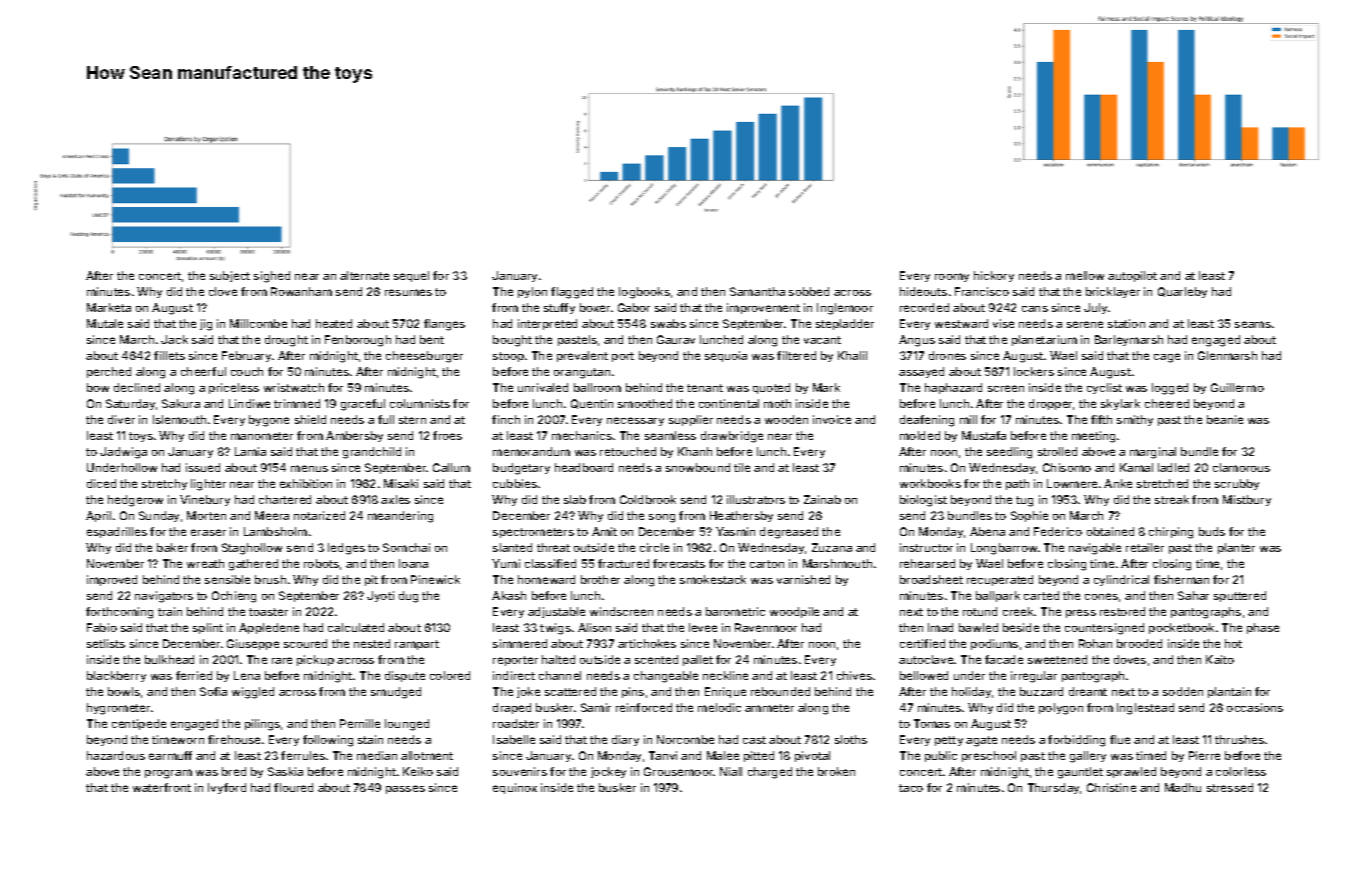 Image resolution: width=1372 pixels, height=887 pixels. What do you see at coordinates (139, 724) in the screenshot?
I see `centipede` at bounding box center [139, 724].
